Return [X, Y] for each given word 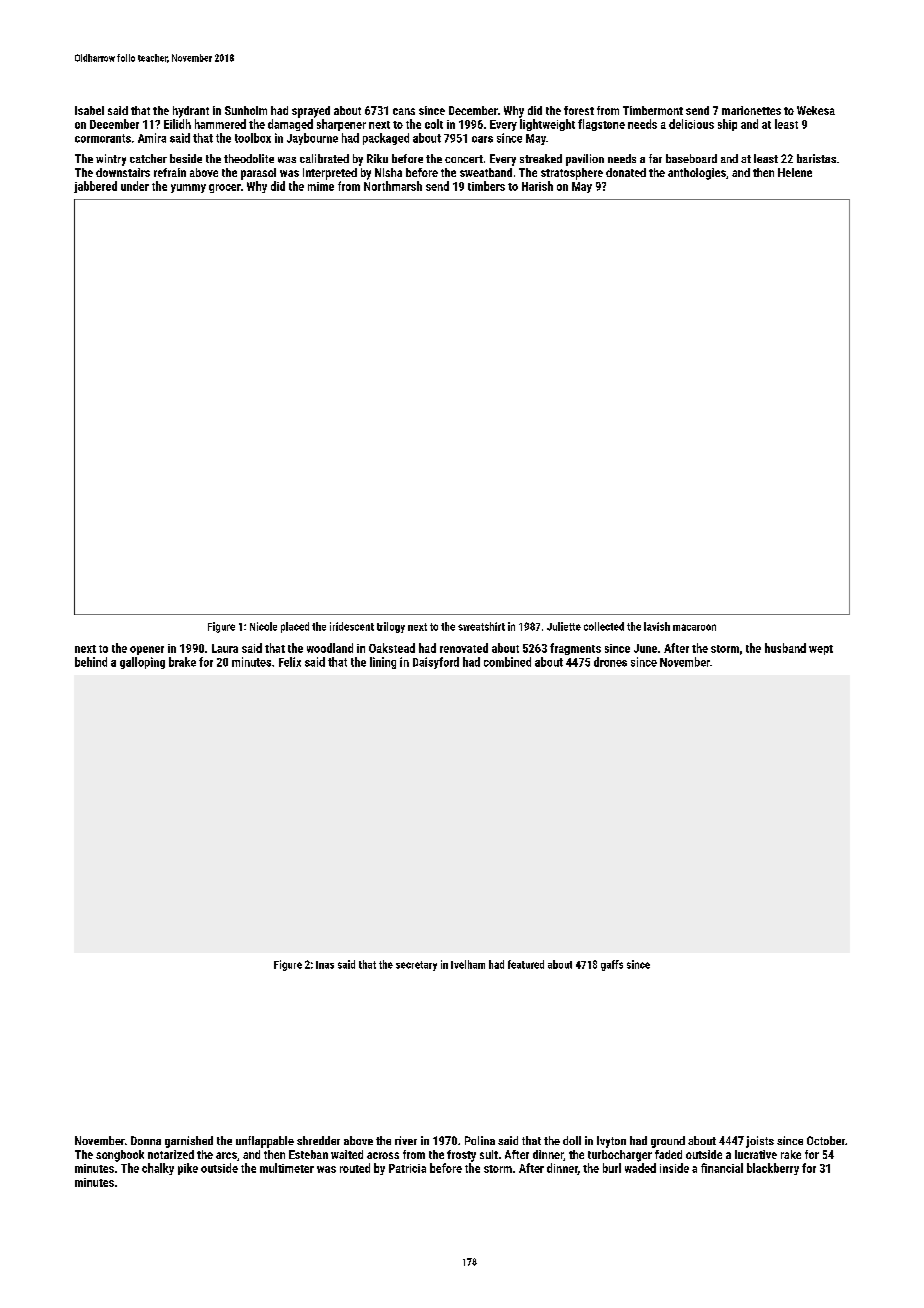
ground [668, 1142]
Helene [795, 172]
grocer [225, 188]
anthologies [697, 174]
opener [147, 650]
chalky [158, 1169]
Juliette [564, 626]
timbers [486, 186]
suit [489, 1154]
